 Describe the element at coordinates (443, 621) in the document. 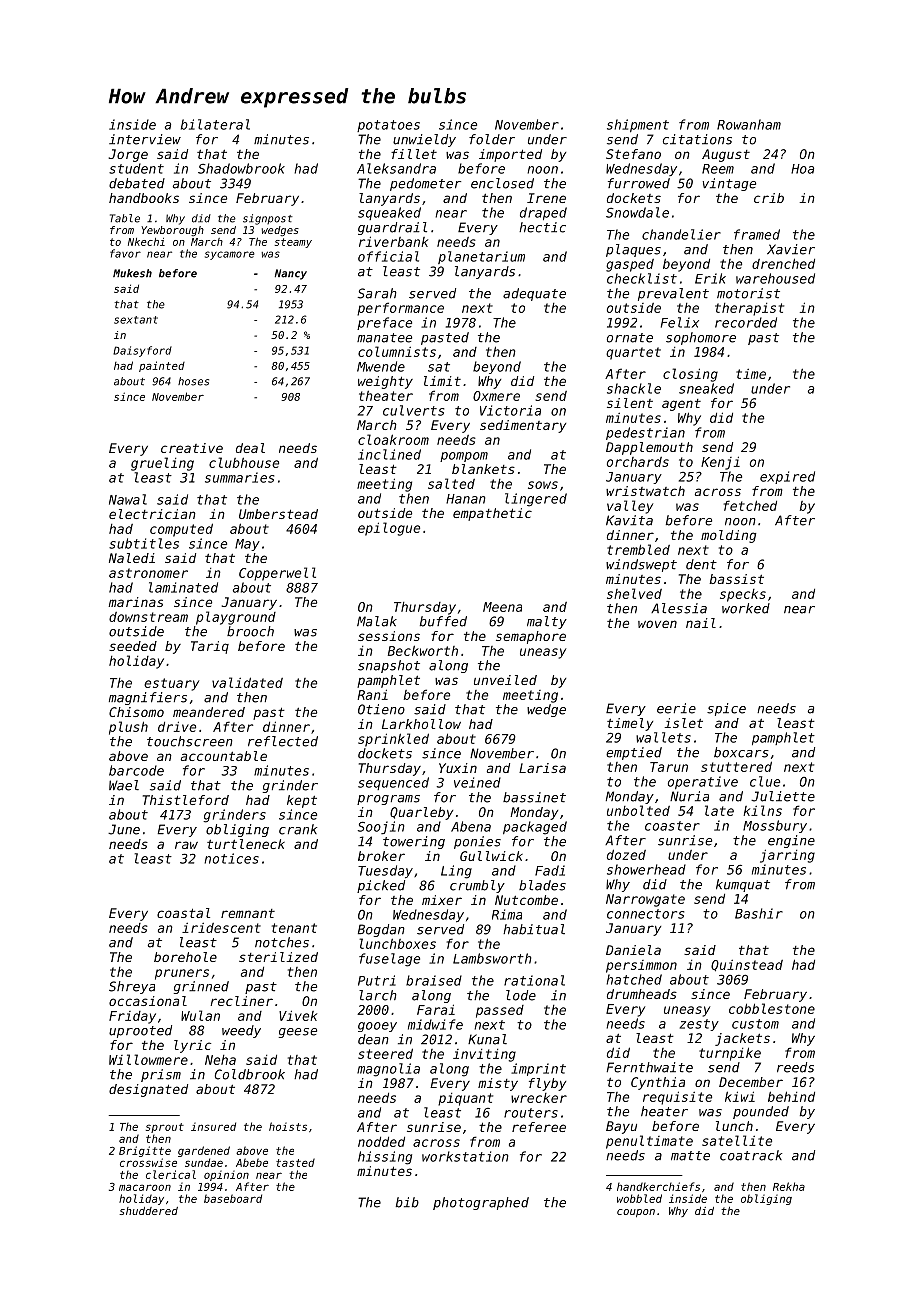

I see `buffed` at that location.
